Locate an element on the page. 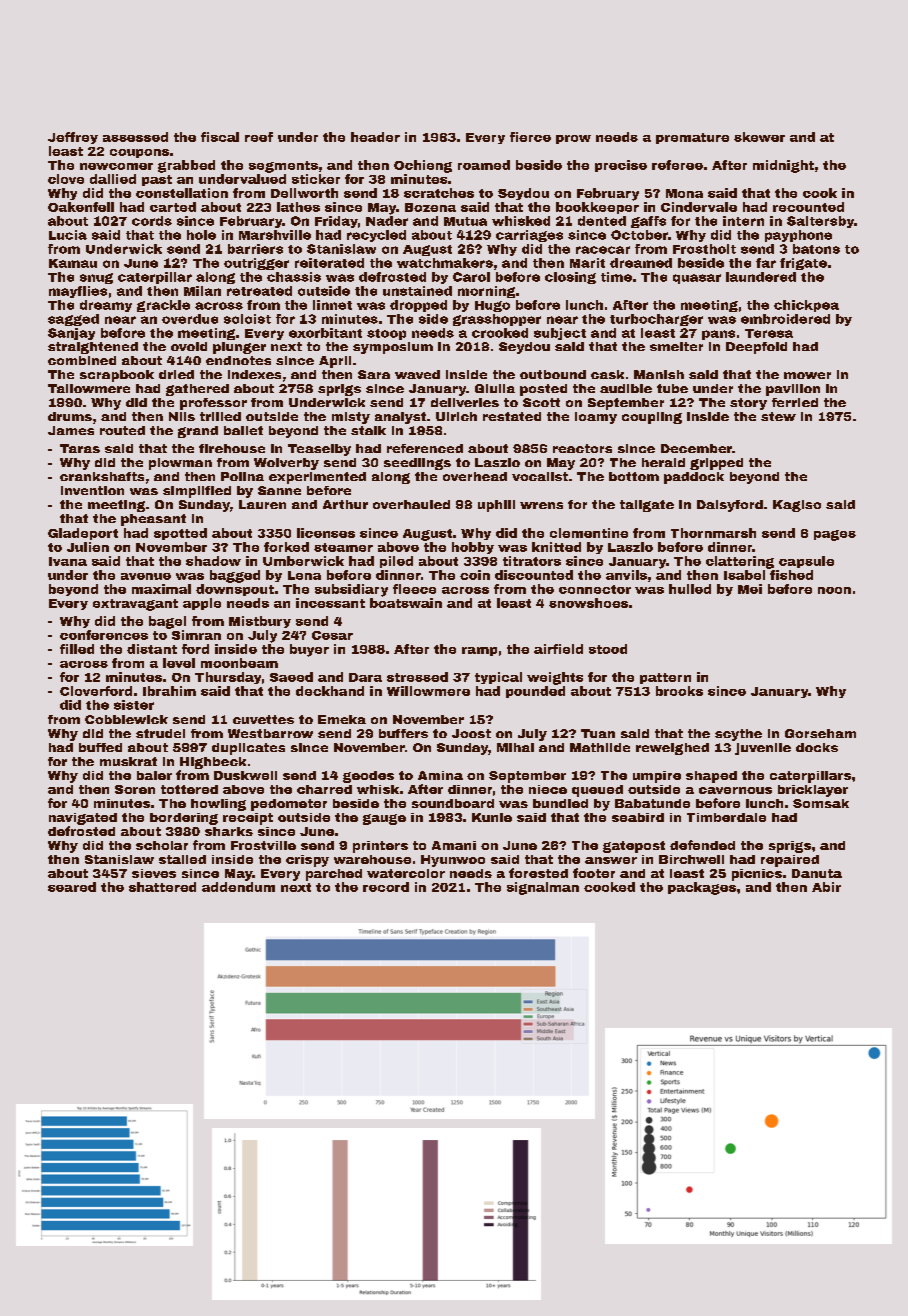 This document has height=1316, width=908. indexes is located at coordinates (254, 374).
